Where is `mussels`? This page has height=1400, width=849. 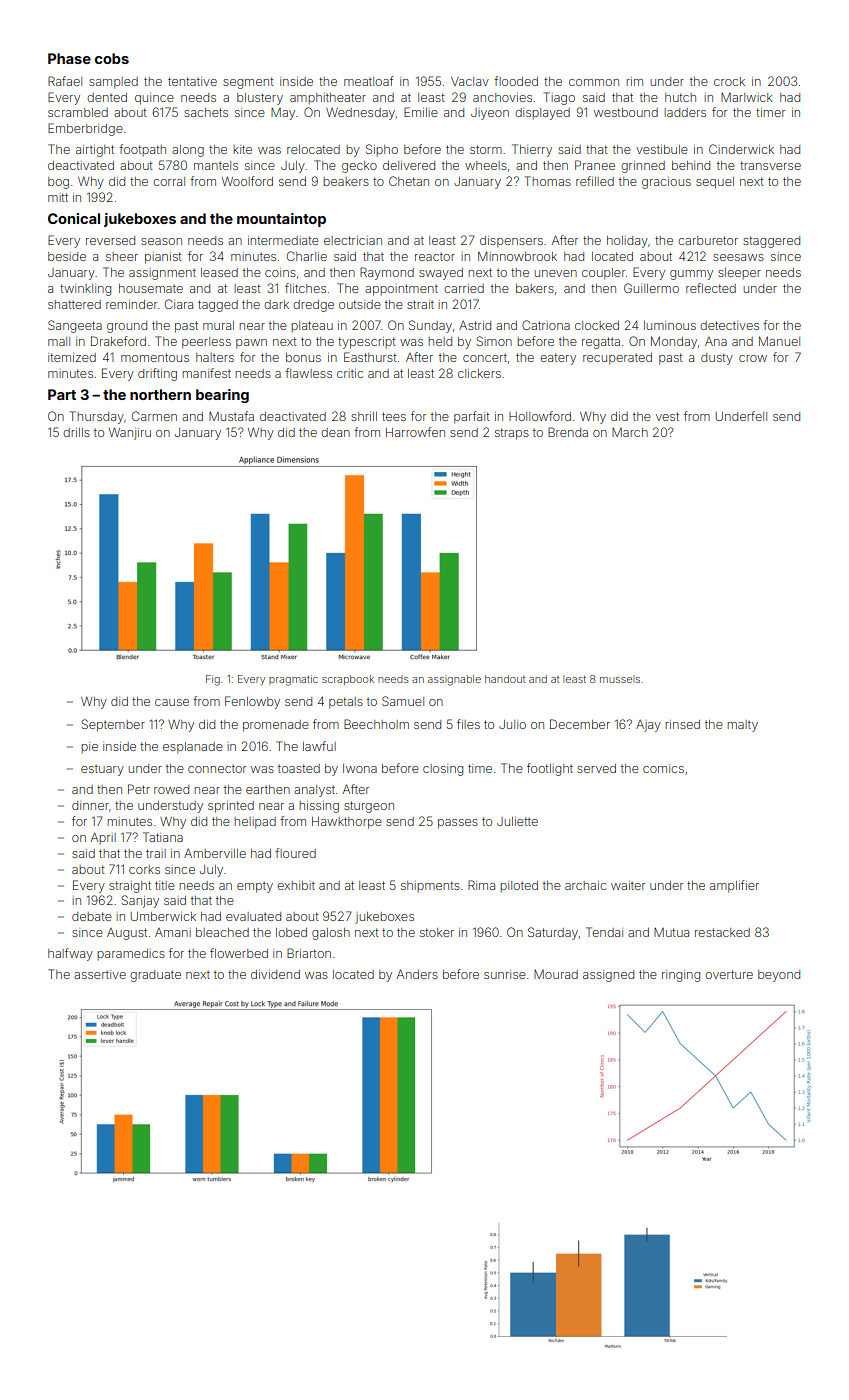 mussels is located at coordinates (620, 679).
